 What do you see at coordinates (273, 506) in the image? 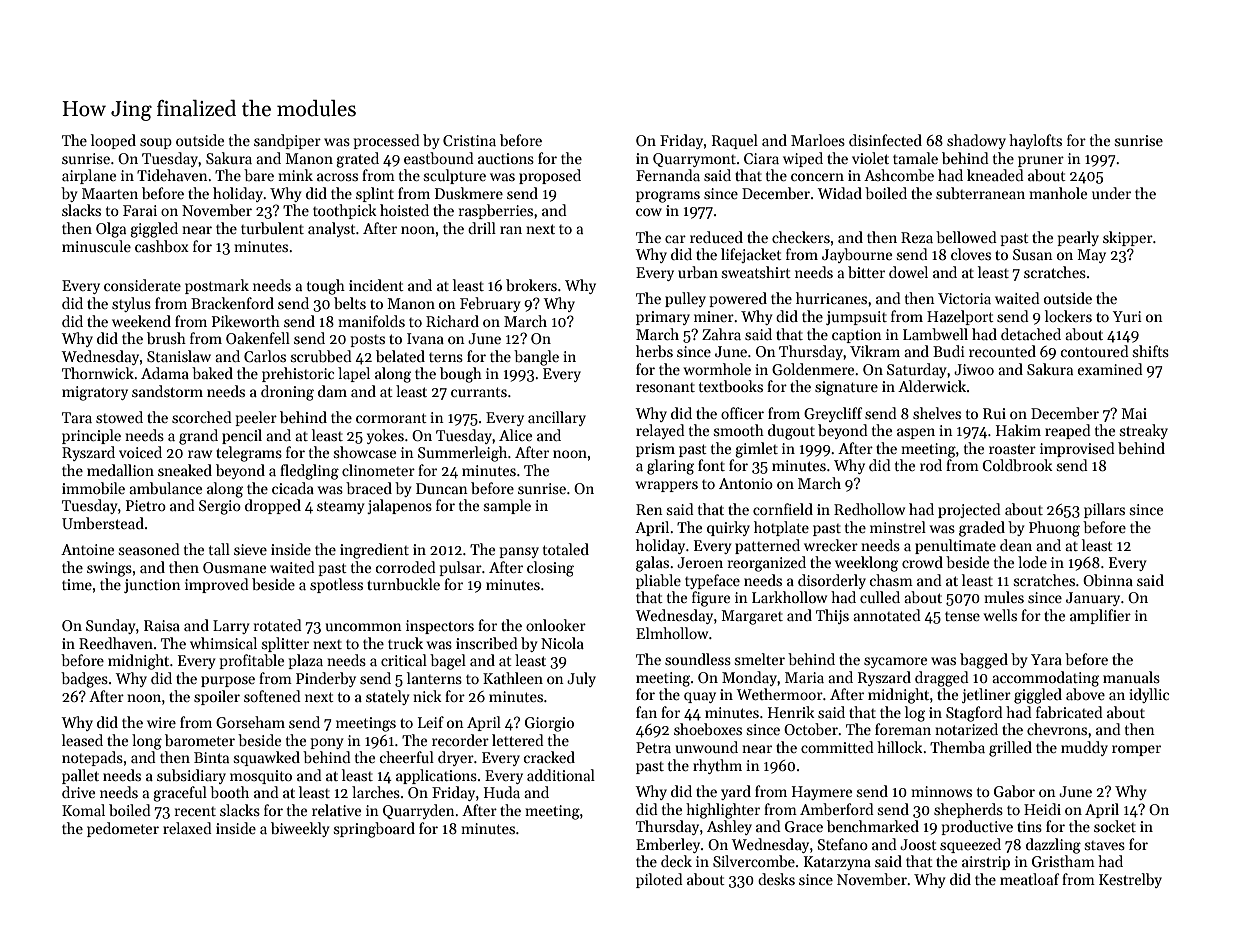
I see `dropped` at bounding box center [273, 506].
